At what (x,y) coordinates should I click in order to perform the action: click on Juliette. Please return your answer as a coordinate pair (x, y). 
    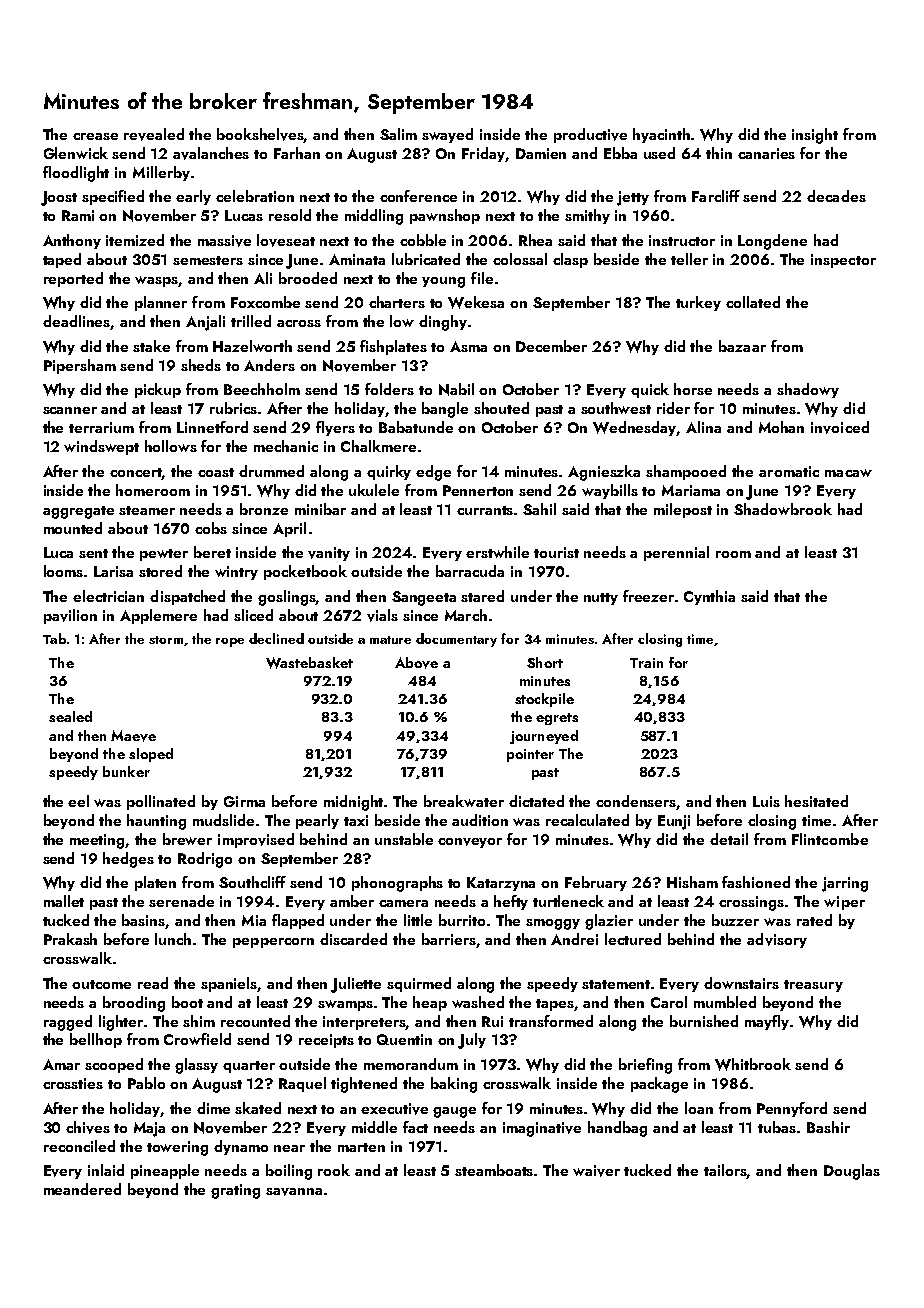
    Looking at the image, I should click on (356, 985).
